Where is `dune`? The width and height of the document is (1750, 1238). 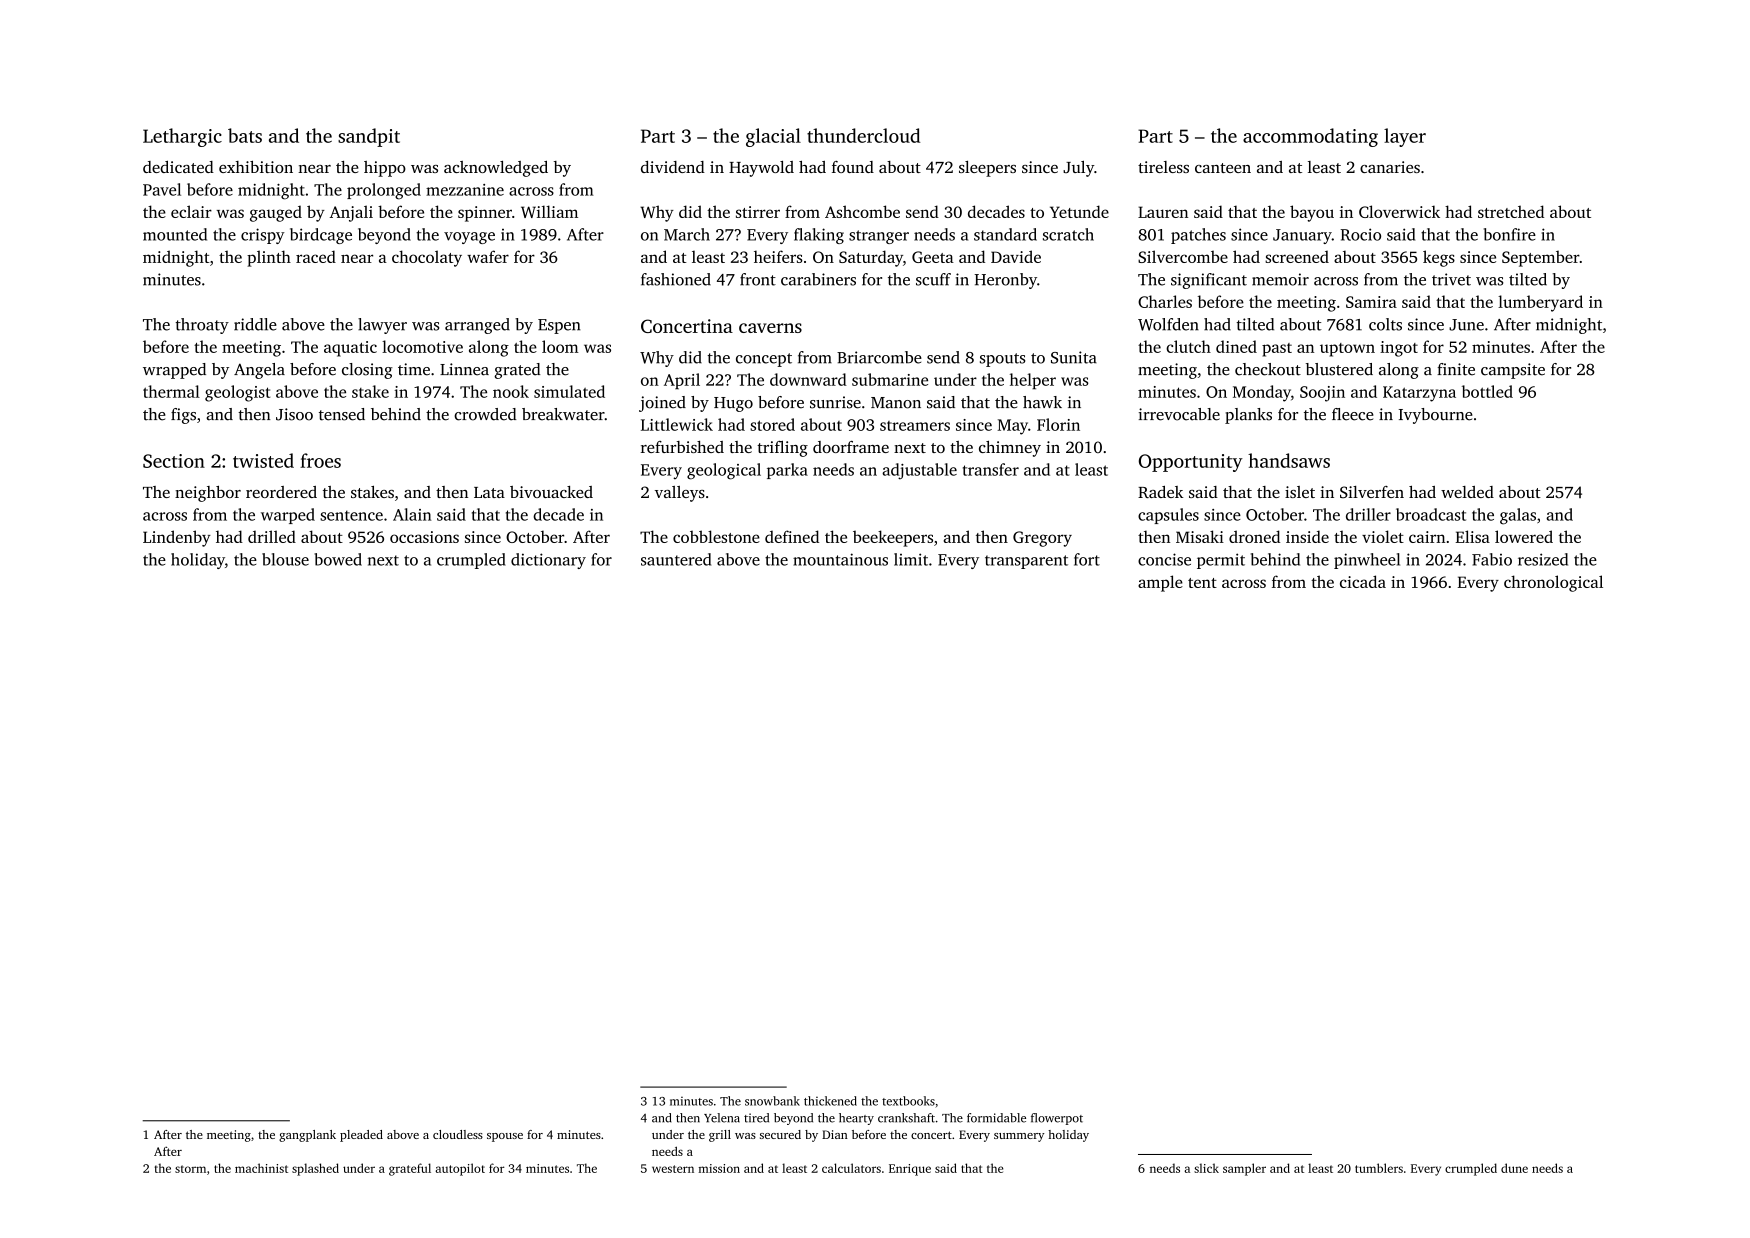
dune is located at coordinates (1514, 1168).
